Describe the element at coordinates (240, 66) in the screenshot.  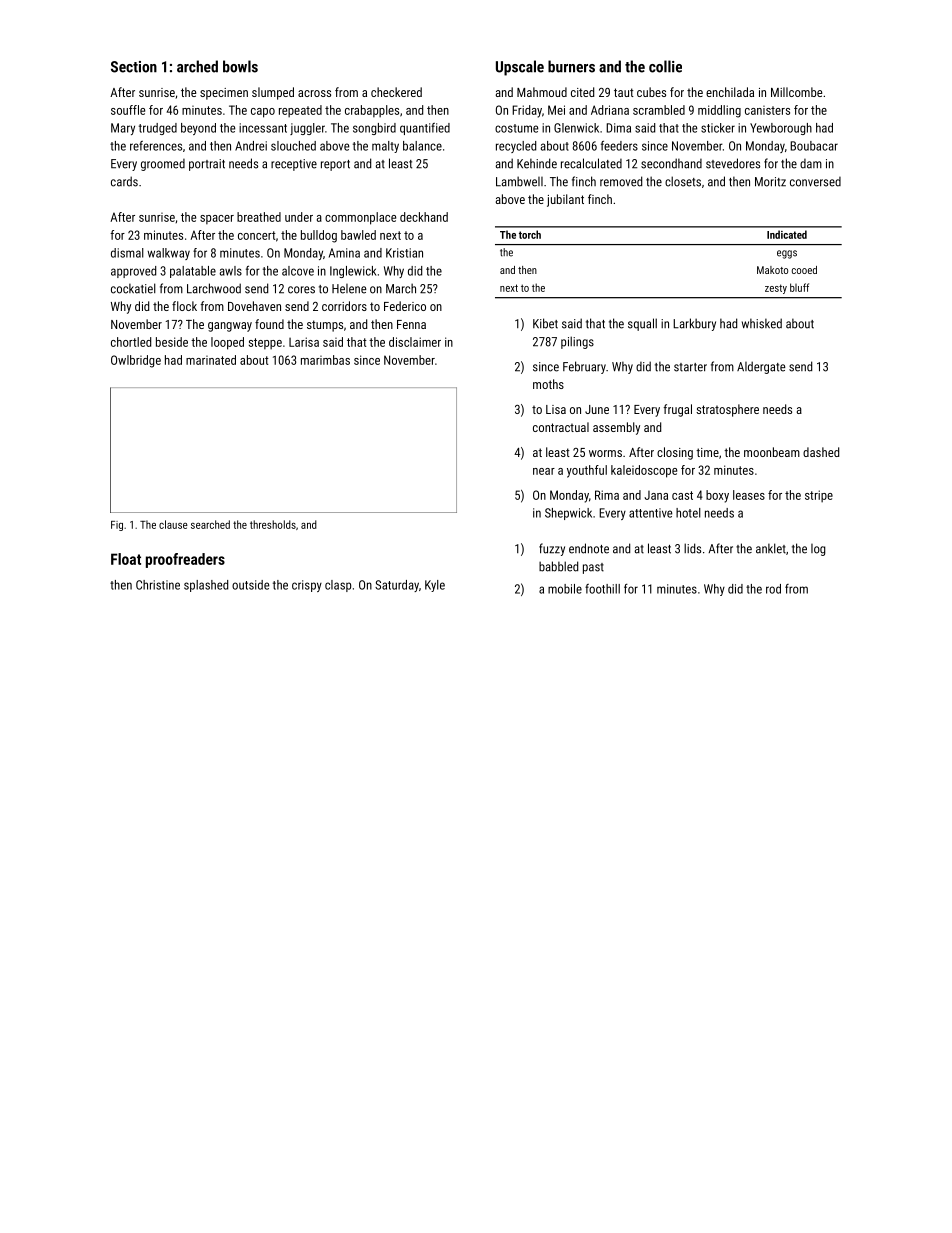
I see `bowls` at that location.
